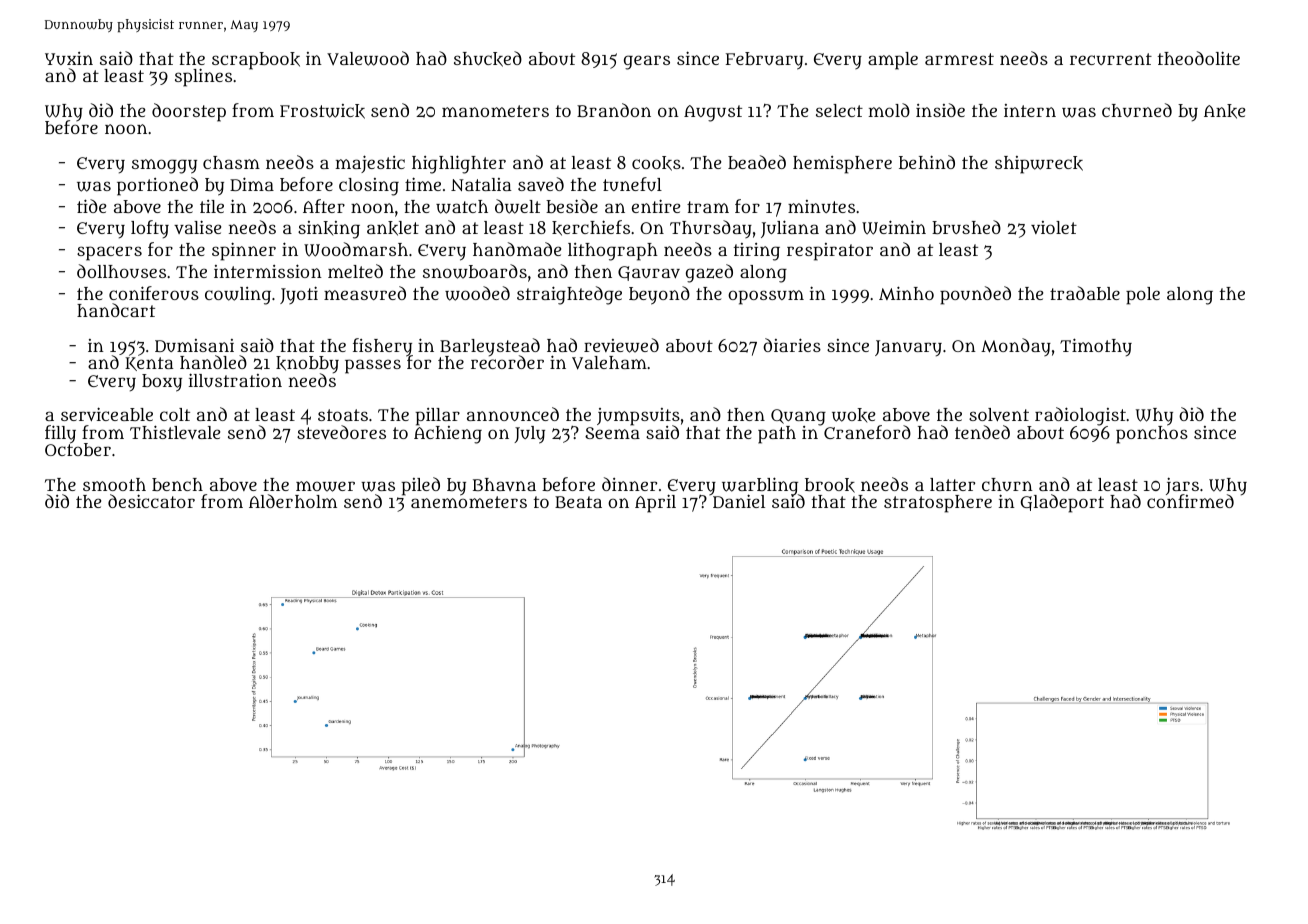 Image resolution: width=1308 pixels, height=924 pixels. Describe the element at coordinates (69, 58) in the page. I see `Yuxin` at that location.
